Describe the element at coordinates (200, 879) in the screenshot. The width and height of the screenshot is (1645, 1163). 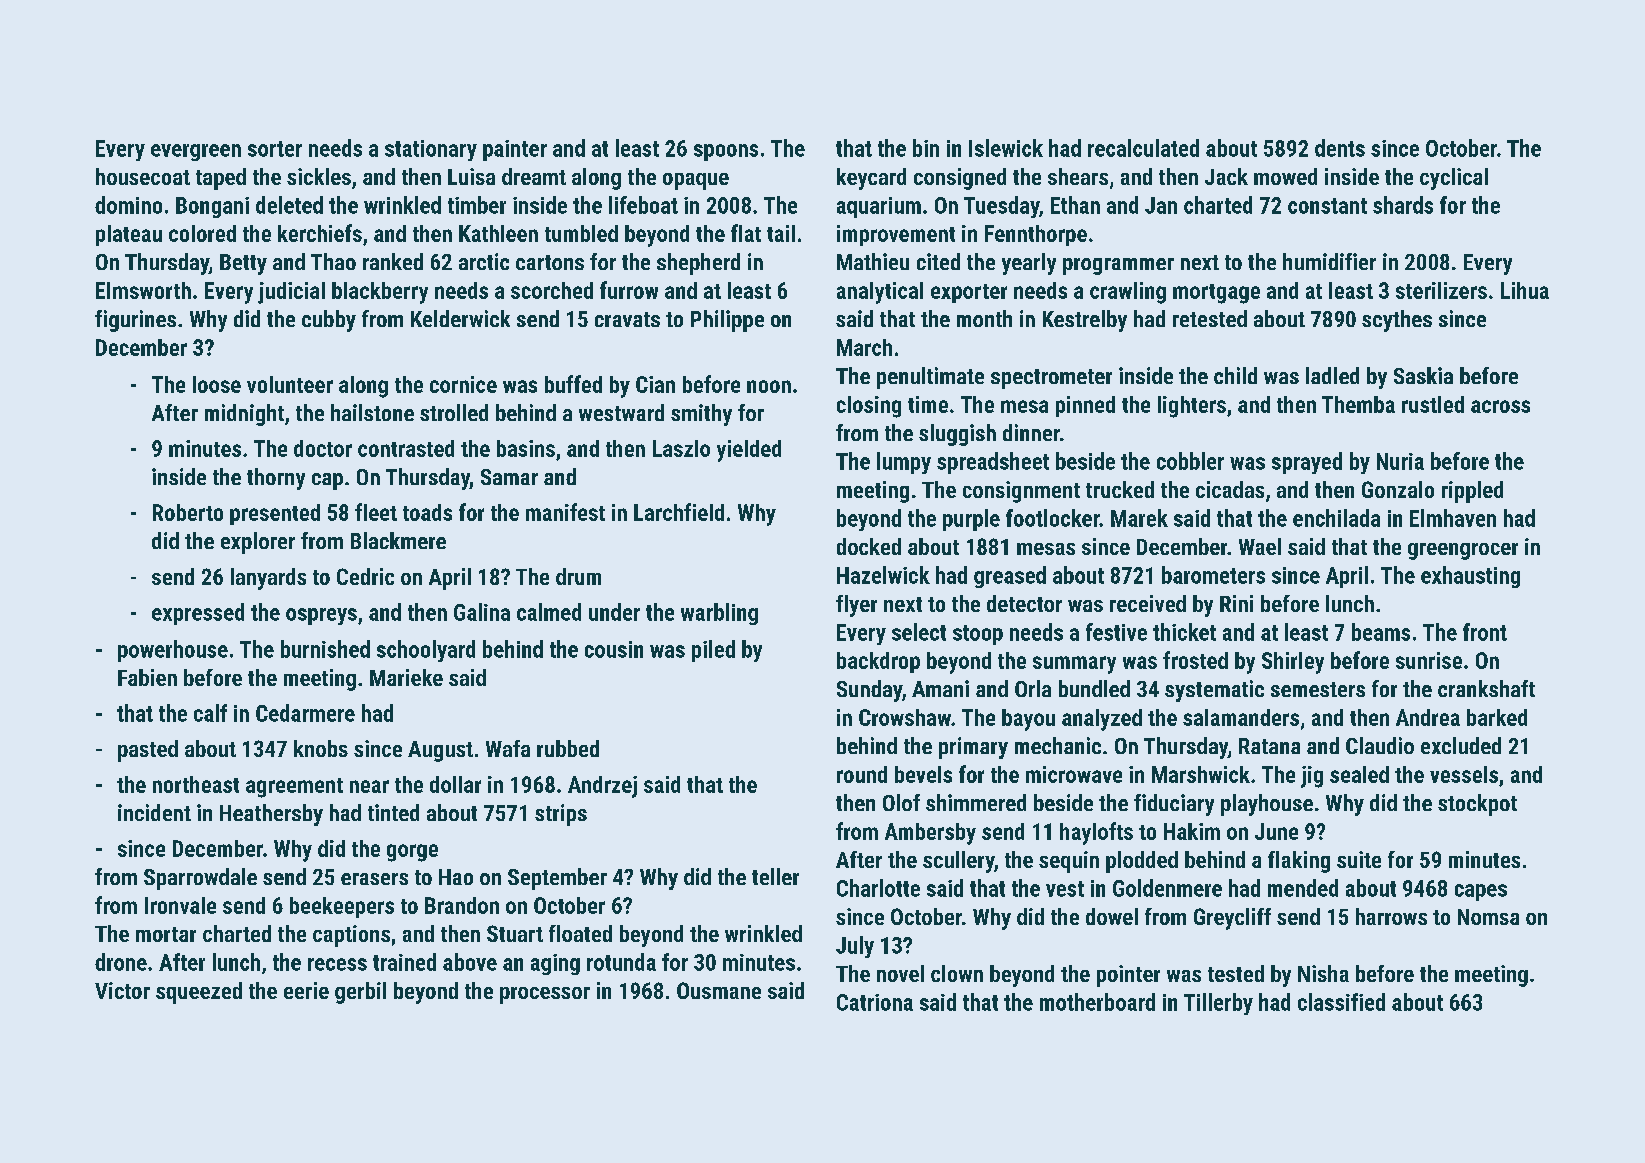
I see `Sparrowdale` at that location.
